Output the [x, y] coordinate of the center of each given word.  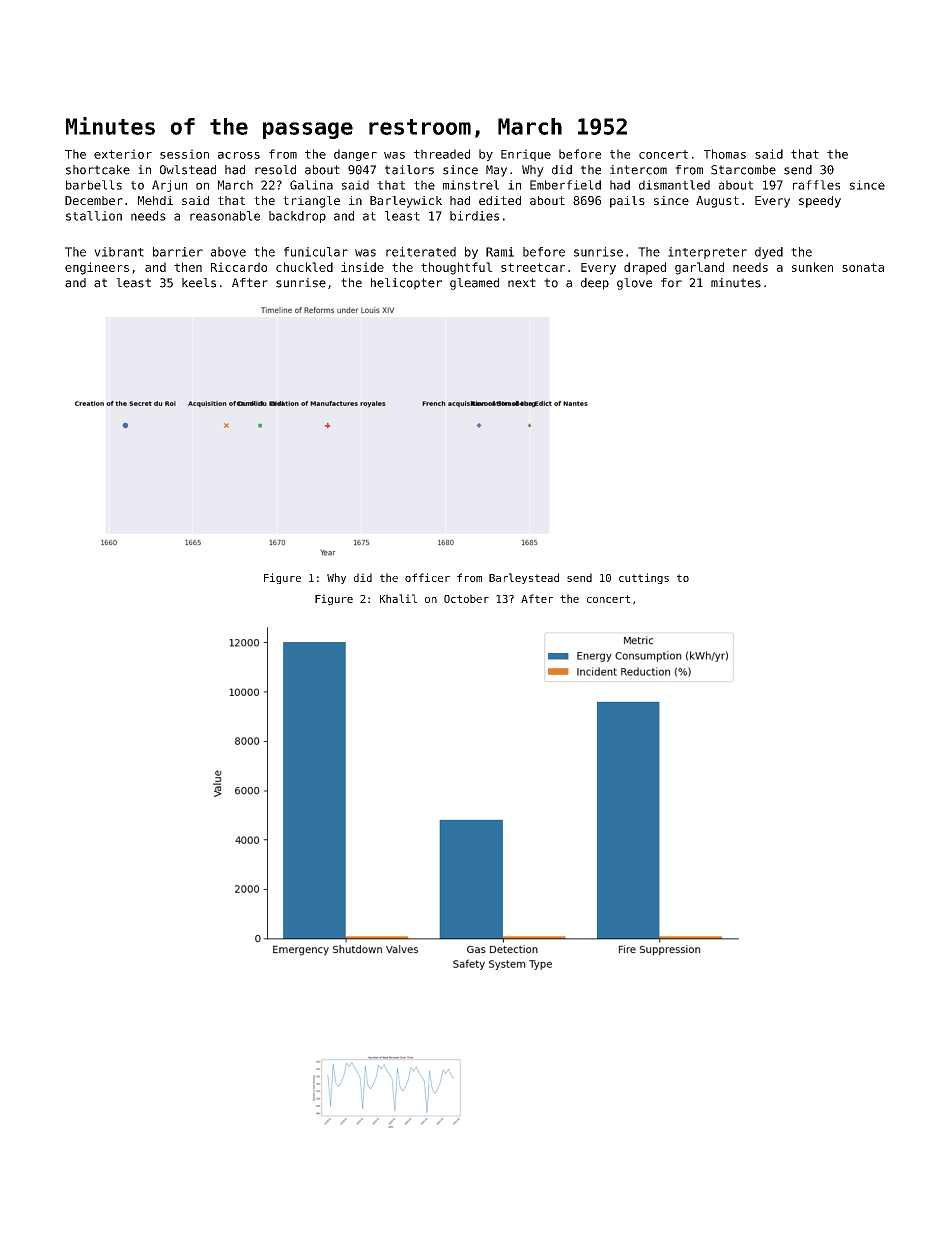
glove [634, 284]
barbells [94, 185]
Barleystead [524, 578]
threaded [442, 154]
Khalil [398, 598]
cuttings [644, 578]
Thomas [725, 154]
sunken [812, 267]
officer [427, 577]
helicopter [406, 284]
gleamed [474, 284]
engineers [97, 268]
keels [199, 283]
